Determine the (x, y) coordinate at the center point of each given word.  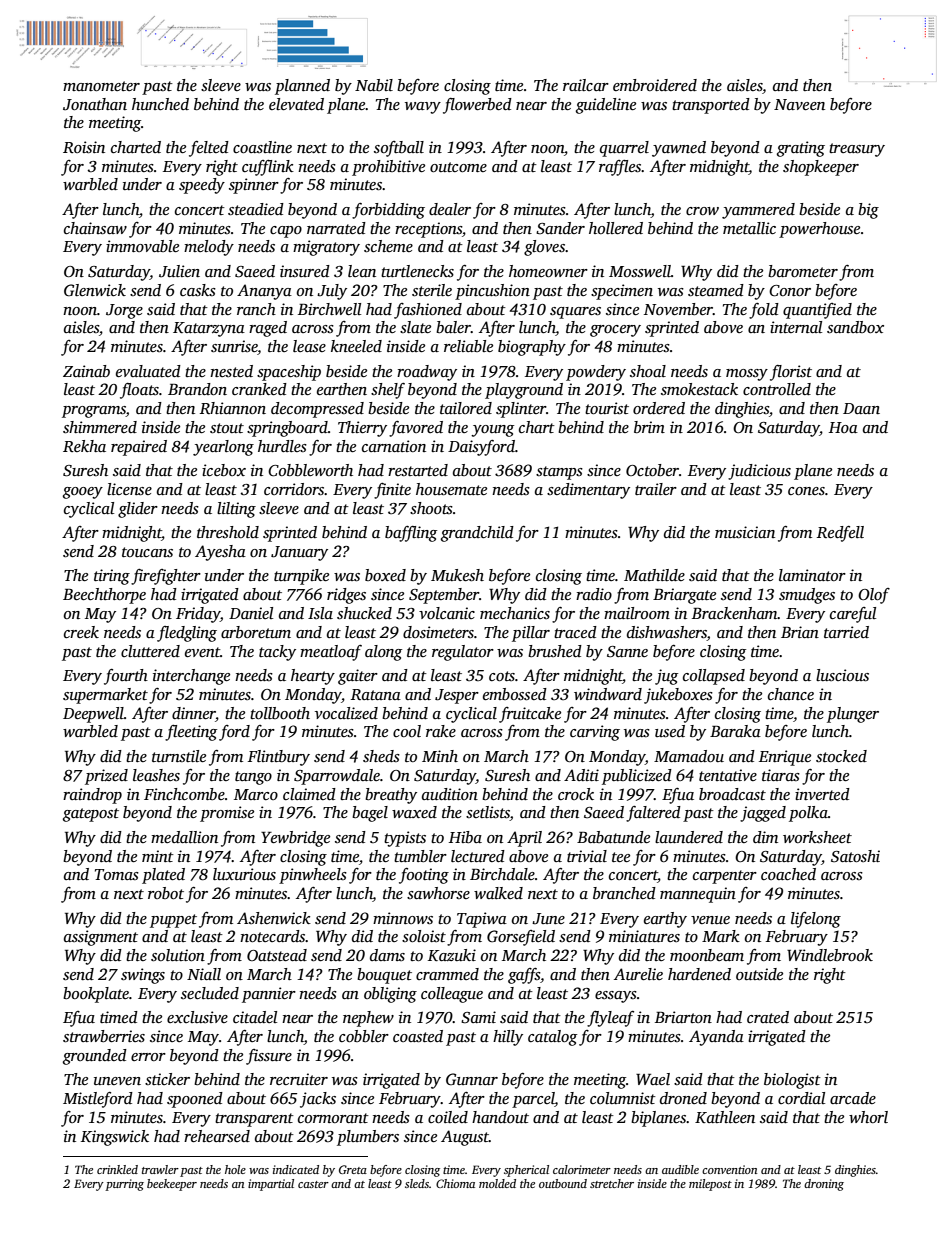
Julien (179, 271)
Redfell (840, 534)
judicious (759, 472)
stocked (841, 756)
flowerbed (477, 106)
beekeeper (172, 1185)
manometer (101, 86)
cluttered (150, 651)
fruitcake (530, 715)
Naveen (799, 104)
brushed (555, 651)
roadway (427, 373)
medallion (184, 837)
